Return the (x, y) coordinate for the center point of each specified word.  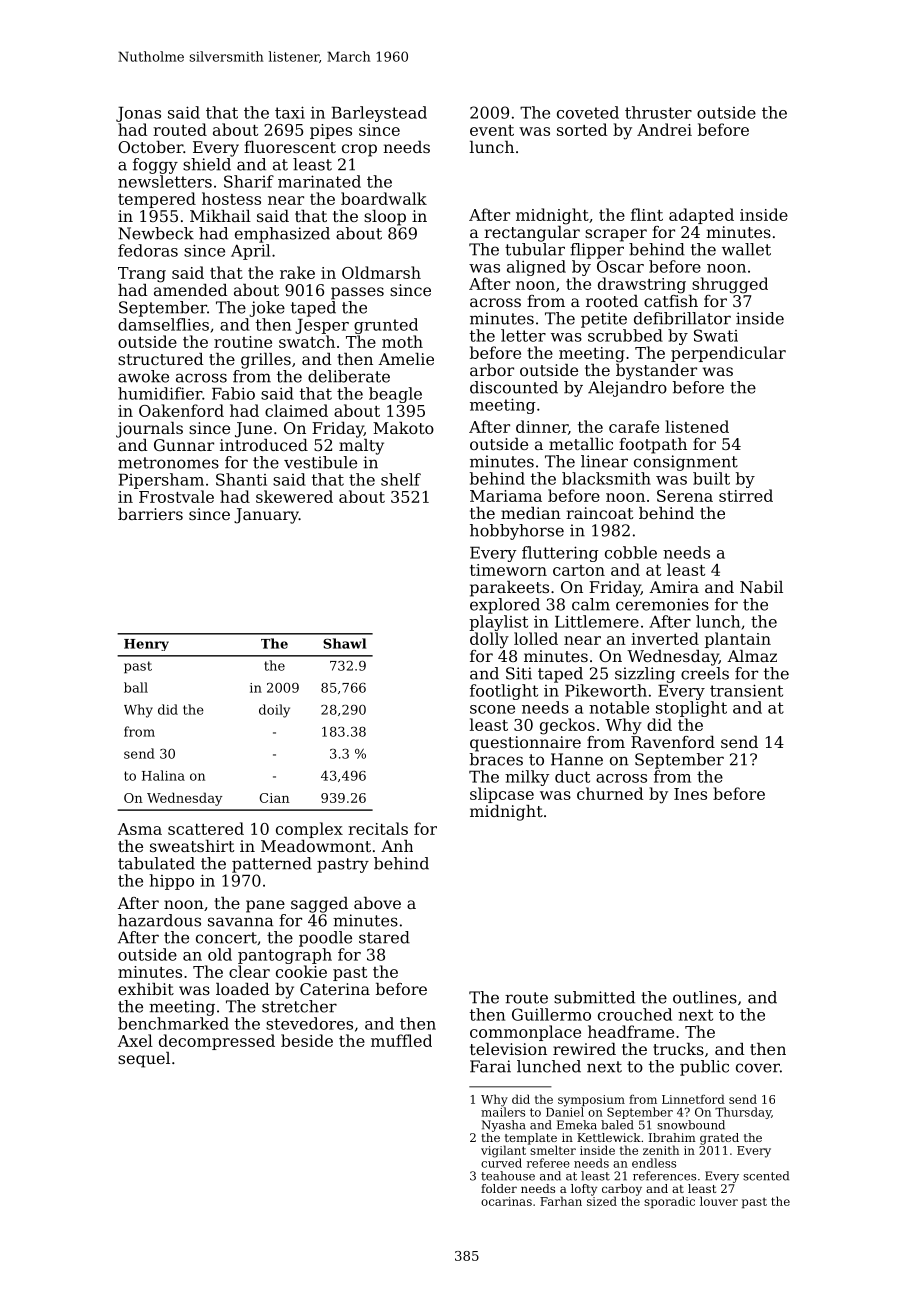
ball (136, 687)
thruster (658, 112)
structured (161, 359)
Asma (139, 829)
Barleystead (379, 114)
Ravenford (673, 742)
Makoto (403, 428)
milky (527, 778)
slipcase (502, 795)
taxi (290, 112)
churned (610, 793)
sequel (144, 1060)
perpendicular (728, 354)
